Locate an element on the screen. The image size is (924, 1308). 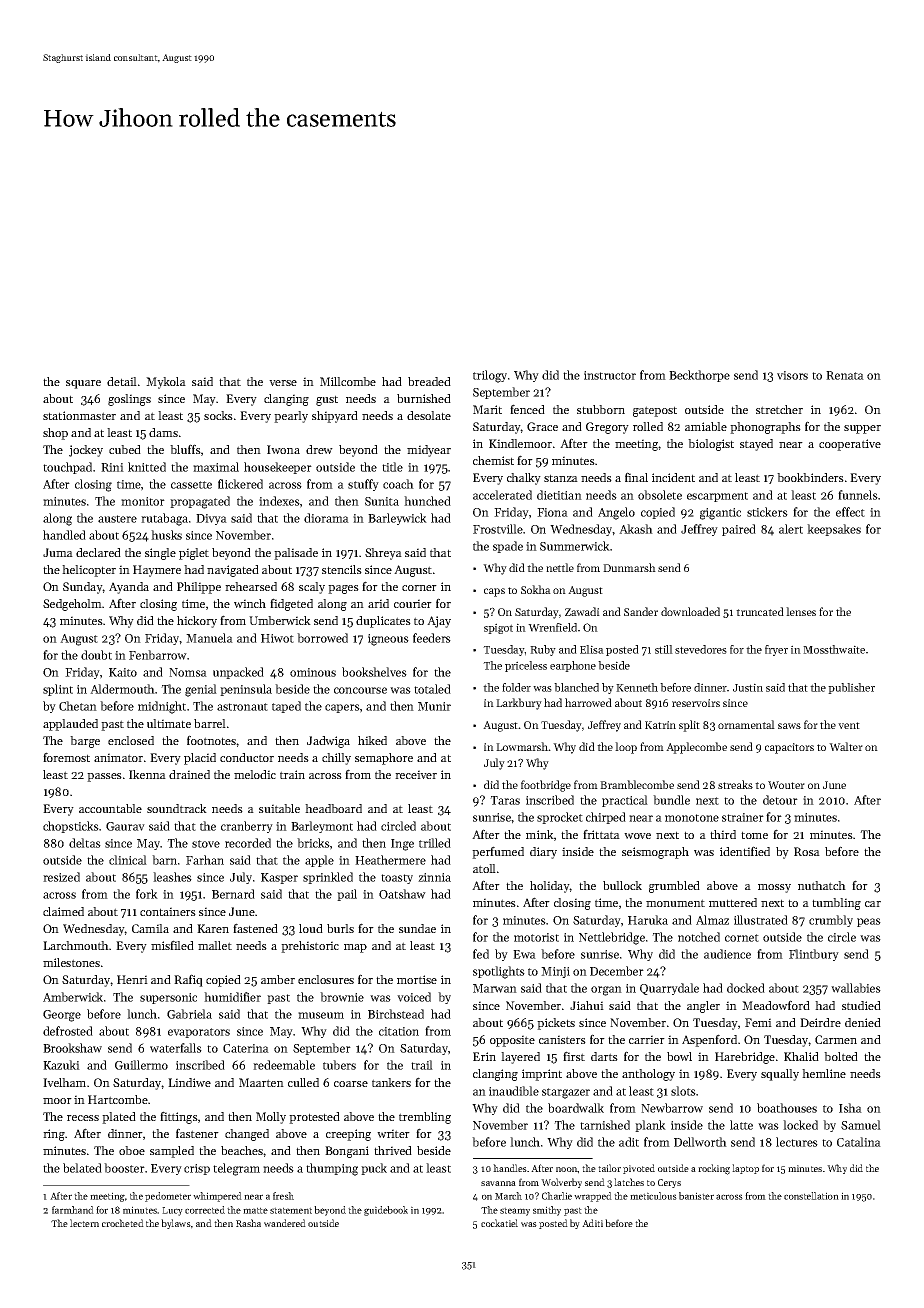
Rosa is located at coordinates (807, 851).
